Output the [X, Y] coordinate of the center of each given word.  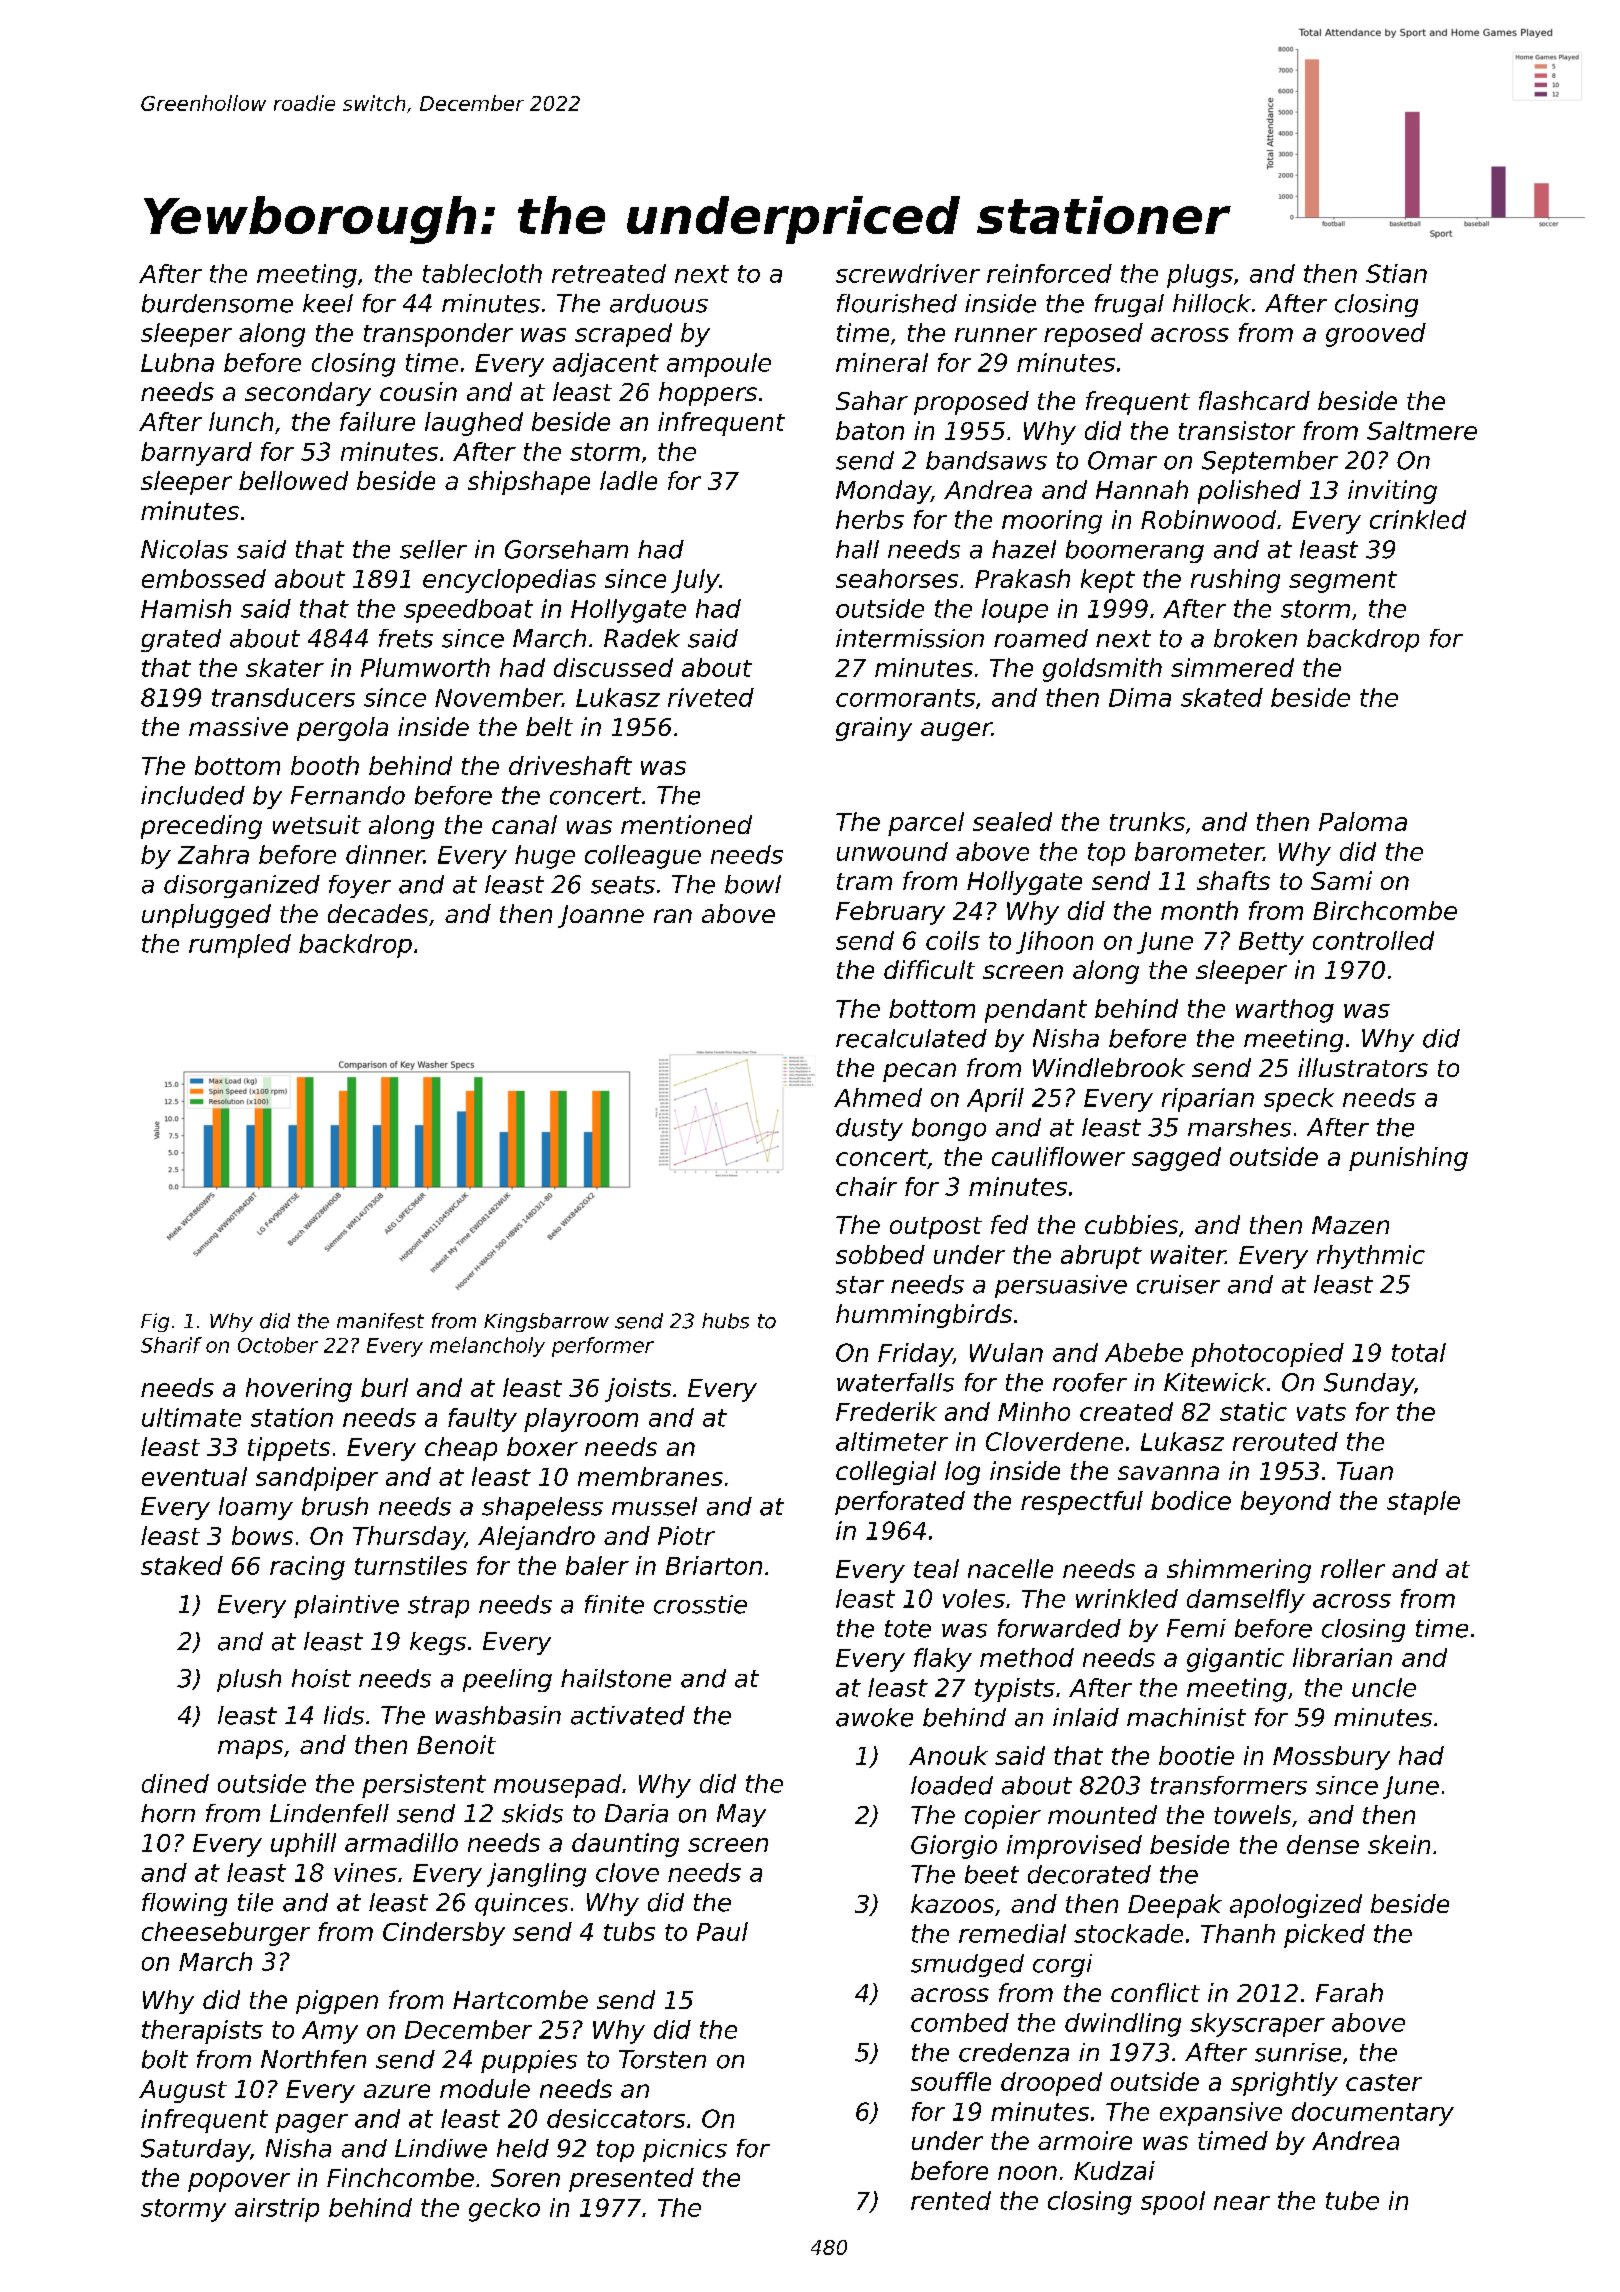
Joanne [601, 916]
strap [438, 1607]
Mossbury [1331, 1758]
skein [1399, 1844]
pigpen [337, 2002]
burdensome [217, 303]
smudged [967, 1965]
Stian [1396, 273]
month [1199, 910]
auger [956, 731]
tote [908, 1629]
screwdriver [908, 273]
